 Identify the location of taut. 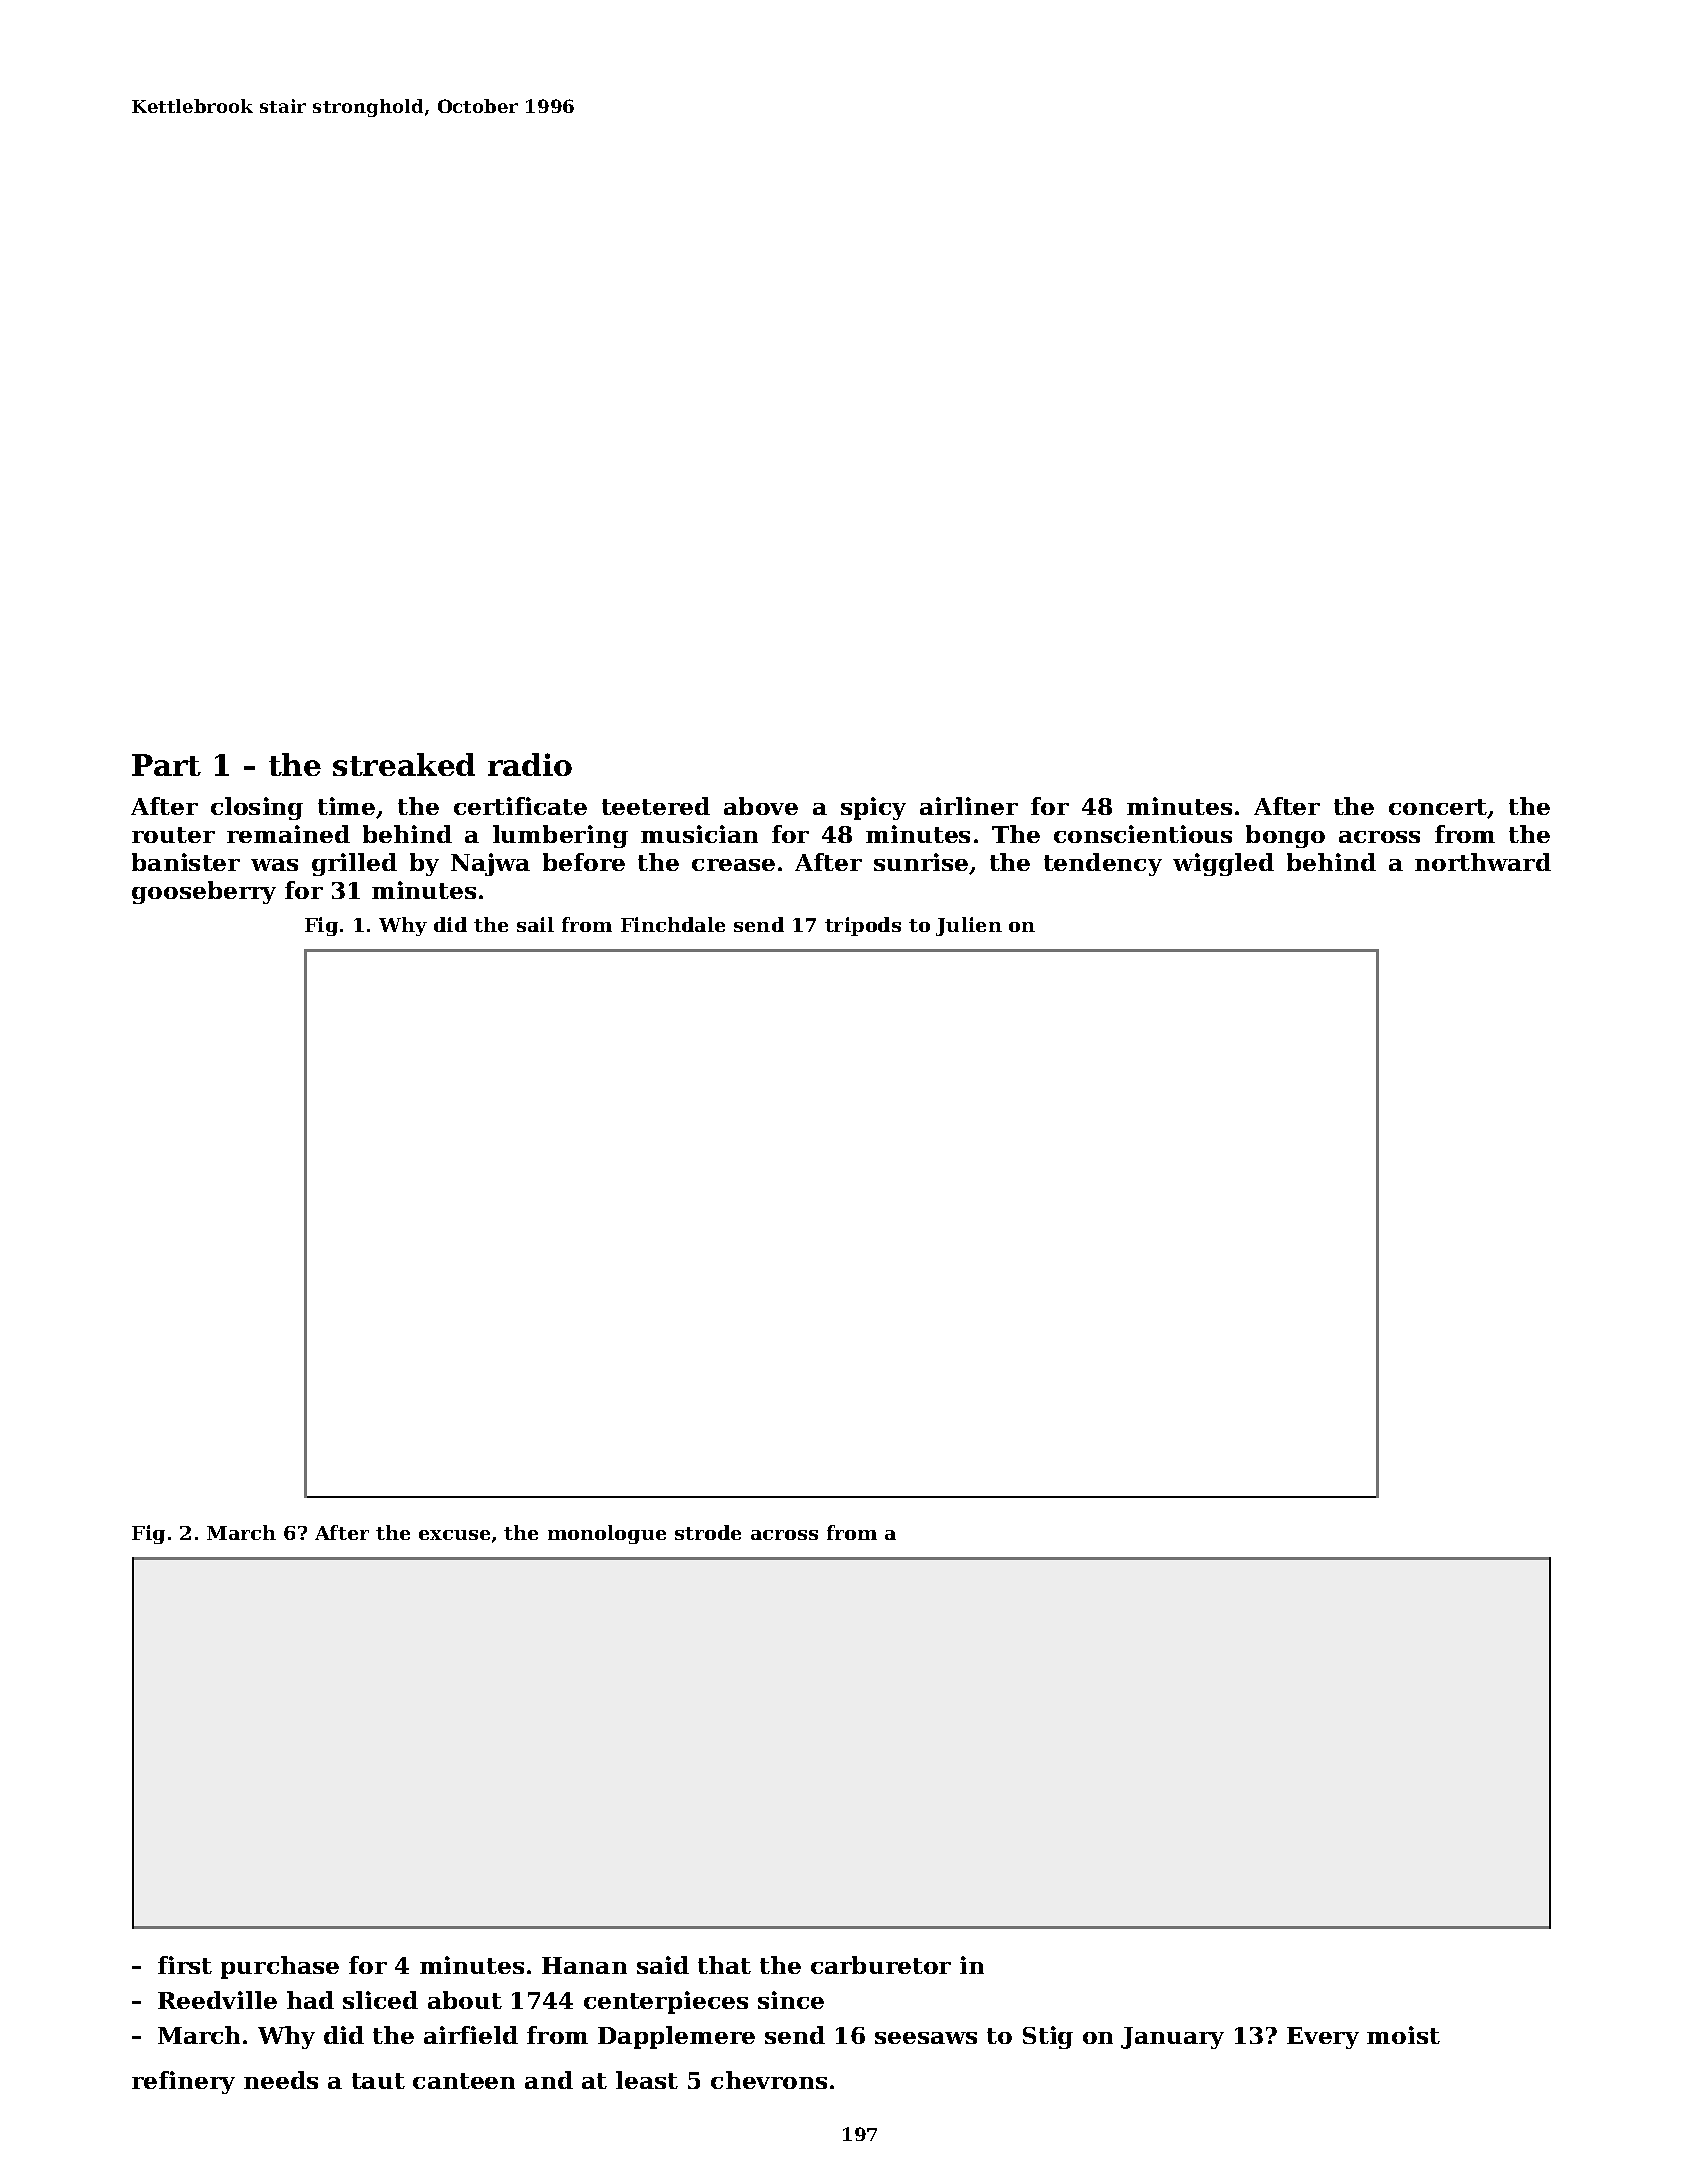
(378, 2081).
